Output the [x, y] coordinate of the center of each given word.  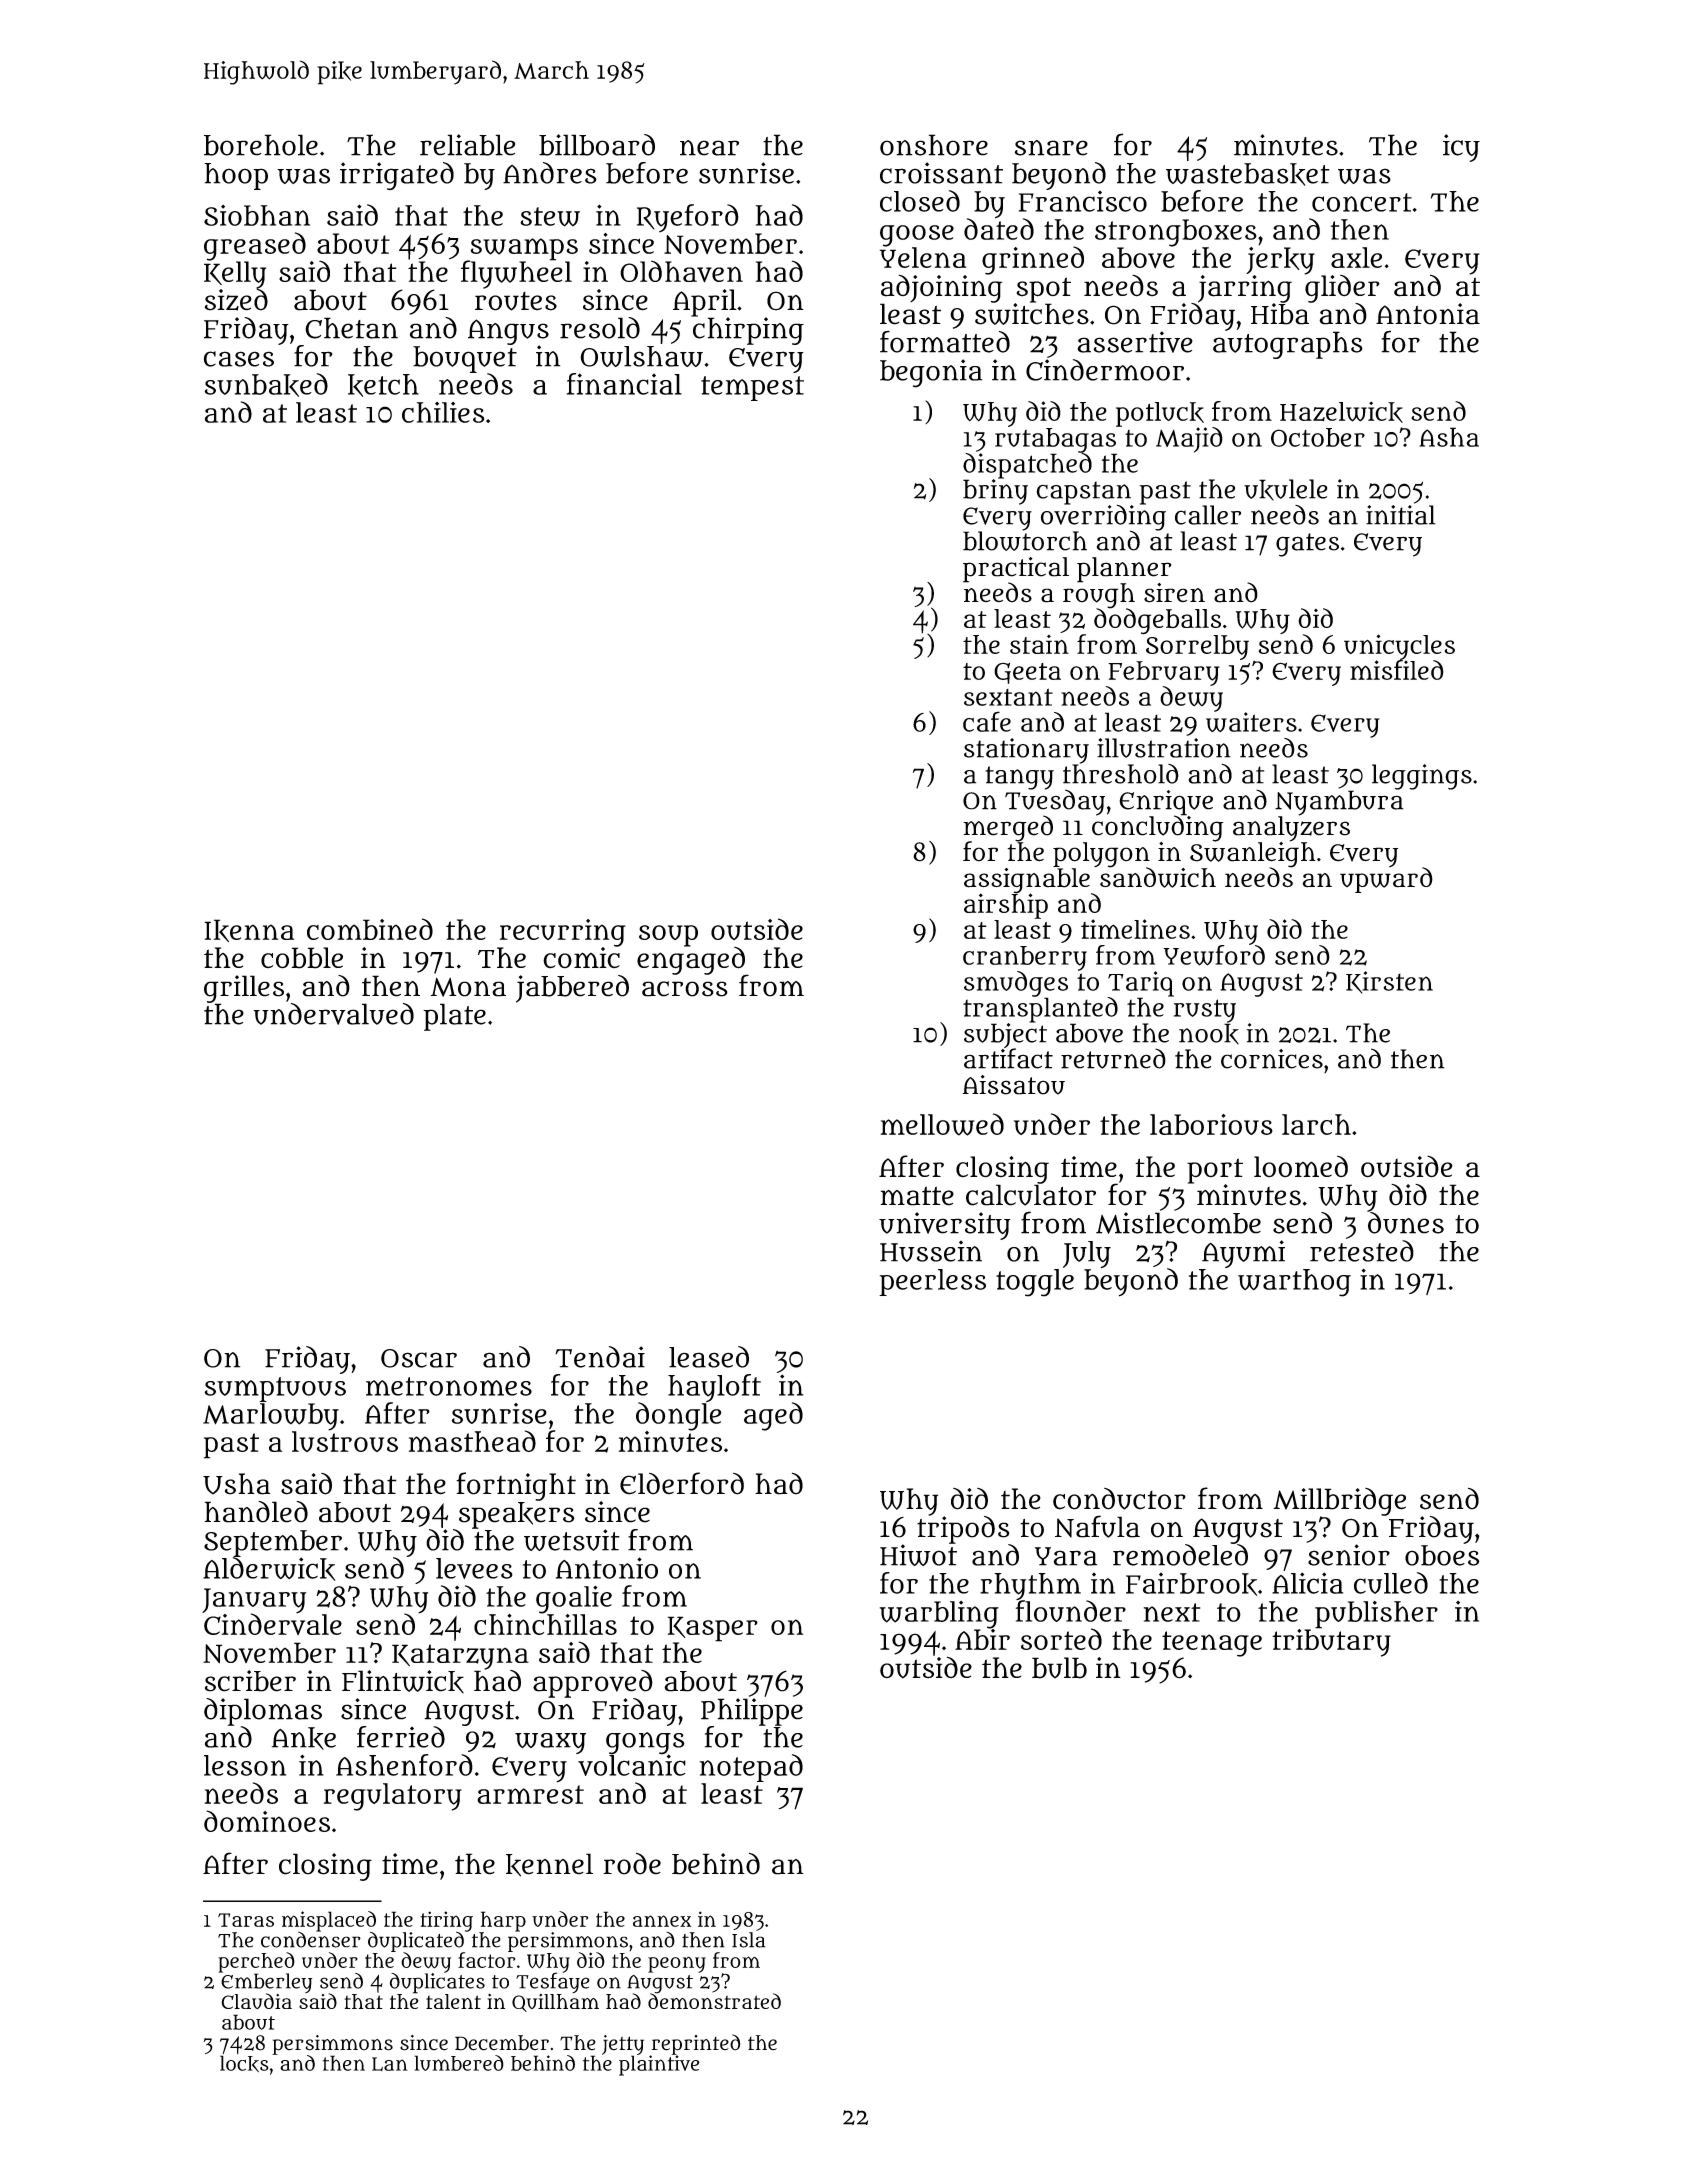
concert [1362, 202]
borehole [261, 145]
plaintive [659, 2065]
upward [1386, 880]
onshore [934, 145]
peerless [932, 1282]
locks [244, 2063]
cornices [1272, 1059]
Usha [237, 1484]
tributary [1331, 1642]
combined [370, 929]
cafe [987, 721]
